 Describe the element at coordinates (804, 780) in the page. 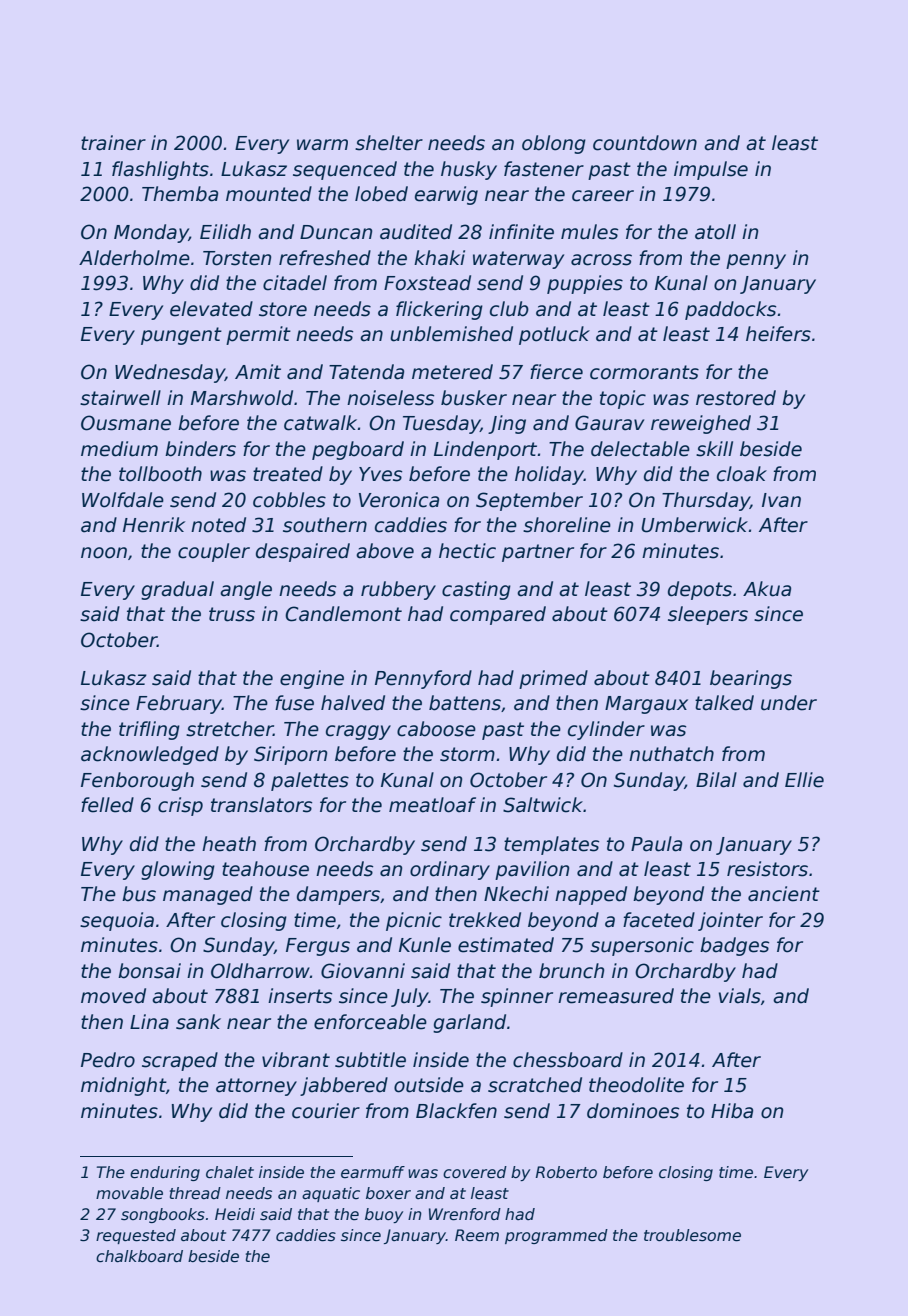

I see `Ellie` at that location.
